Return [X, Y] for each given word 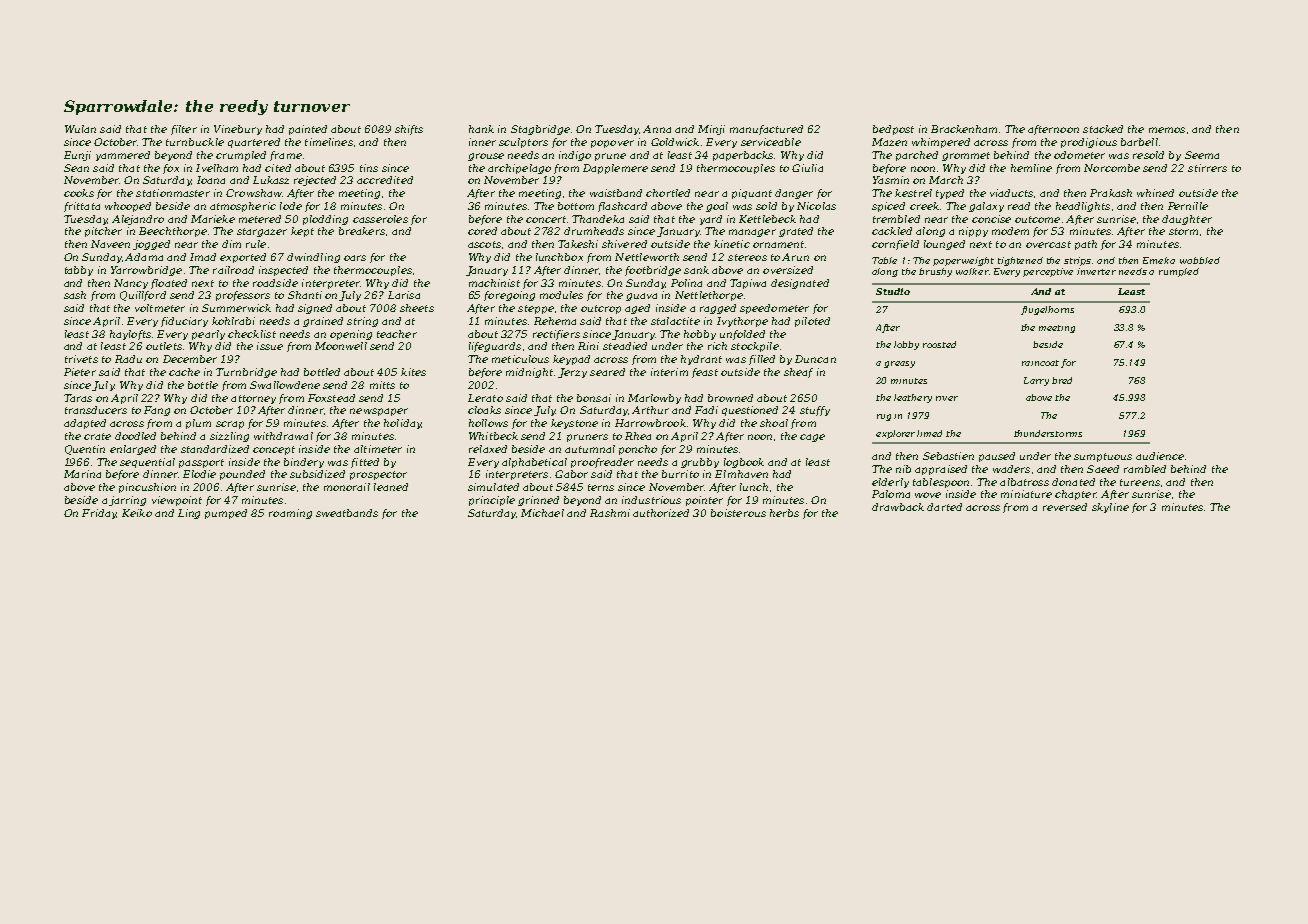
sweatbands [347, 513]
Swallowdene [285, 385]
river [947, 398]
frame [286, 156]
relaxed [488, 449]
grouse [486, 157]
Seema [1202, 155]
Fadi [706, 410]
